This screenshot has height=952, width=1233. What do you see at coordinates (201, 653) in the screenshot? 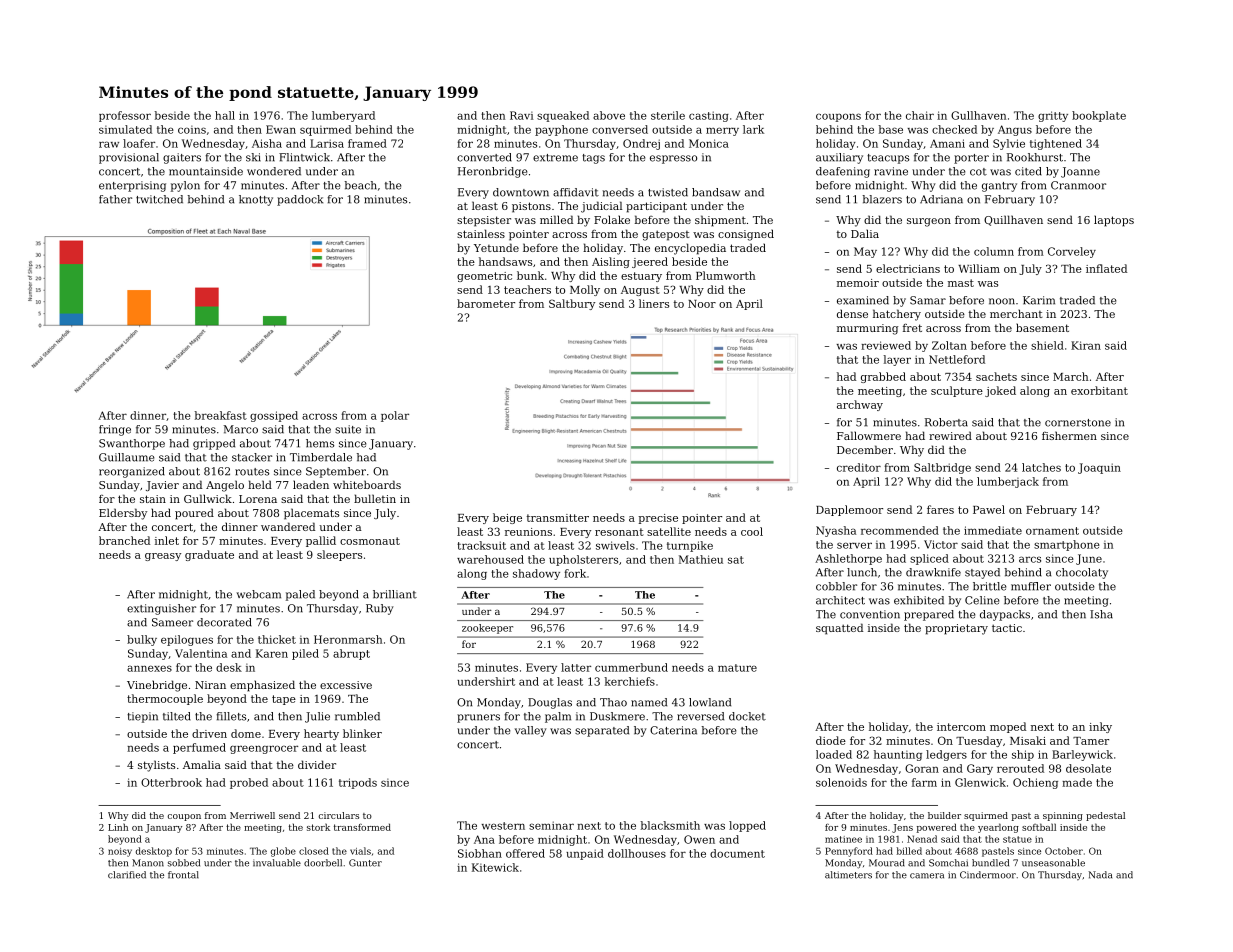
I see `Valentina` at bounding box center [201, 653].
